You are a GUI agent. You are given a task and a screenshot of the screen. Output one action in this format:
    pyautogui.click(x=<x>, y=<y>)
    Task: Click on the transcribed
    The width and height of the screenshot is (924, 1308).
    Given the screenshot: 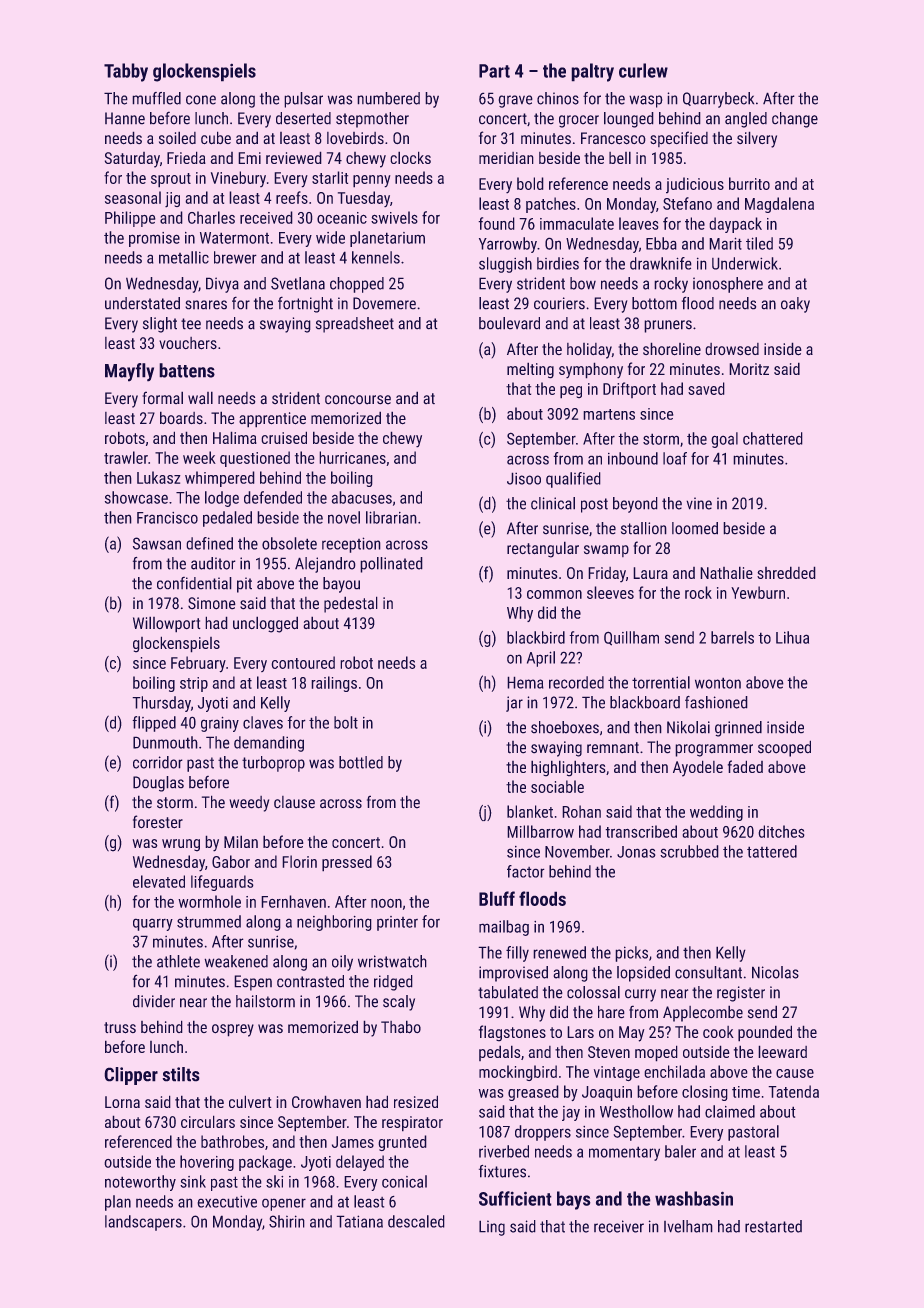 What is the action you would take?
    pyautogui.click(x=641, y=831)
